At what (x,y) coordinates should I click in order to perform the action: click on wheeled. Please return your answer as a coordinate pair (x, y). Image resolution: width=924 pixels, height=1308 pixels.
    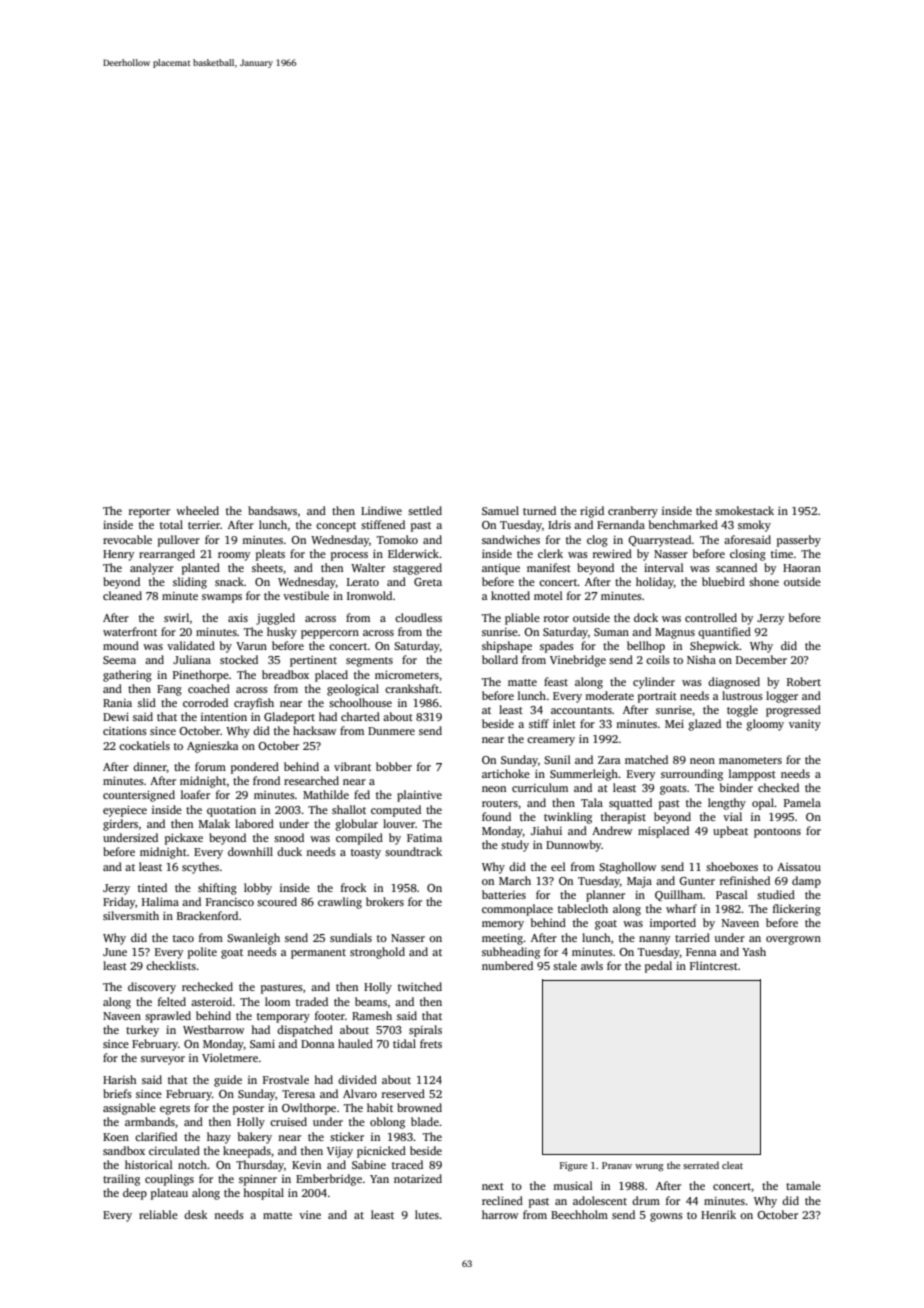
    Looking at the image, I should click on (197, 510).
